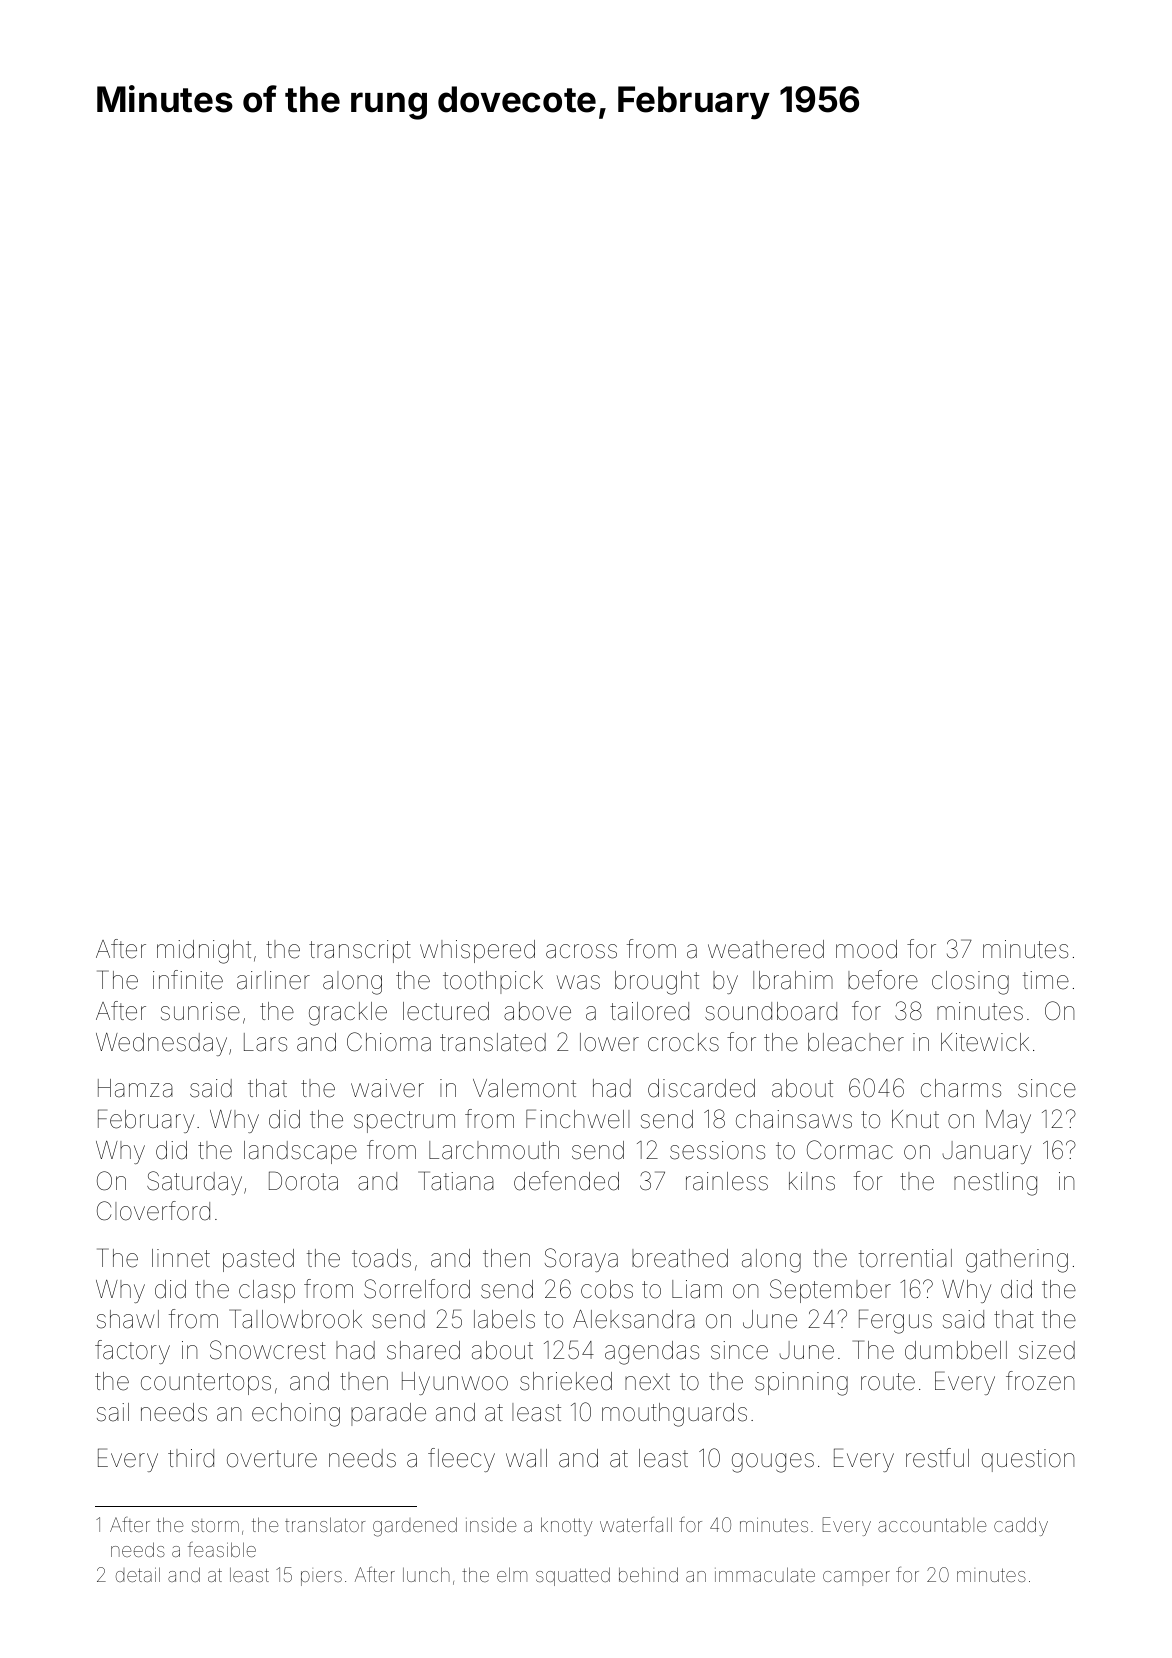 This document has width=1172, height=1658. I want to click on Snowcrest, so click(268, 1350).
